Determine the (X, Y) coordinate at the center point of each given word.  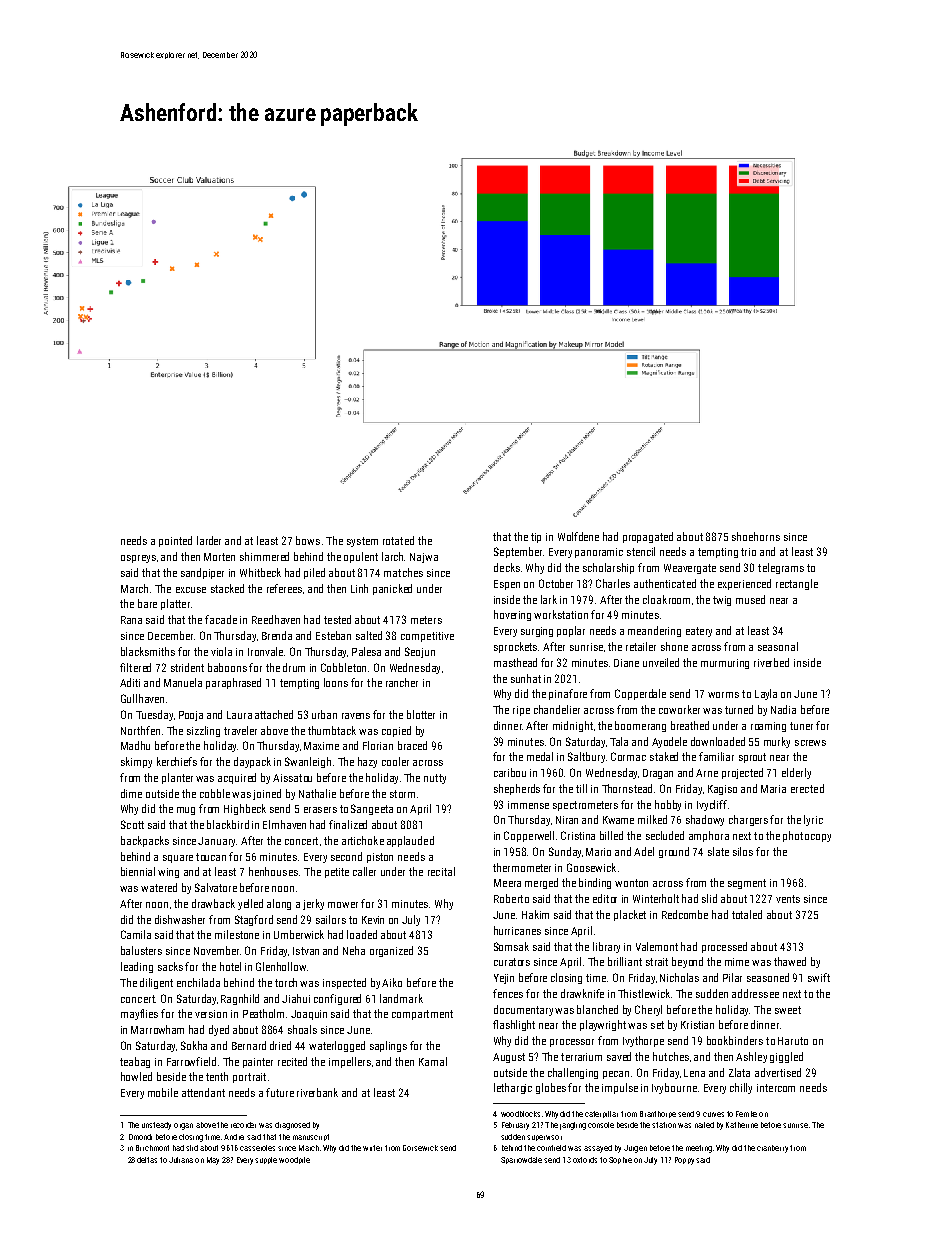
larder (209, 540)
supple (266, 1160)
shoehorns (756, 536)
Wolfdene (578, 536)
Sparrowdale (521, 1160)
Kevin (373, 920)
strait (657, 962)
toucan (211, 857)
